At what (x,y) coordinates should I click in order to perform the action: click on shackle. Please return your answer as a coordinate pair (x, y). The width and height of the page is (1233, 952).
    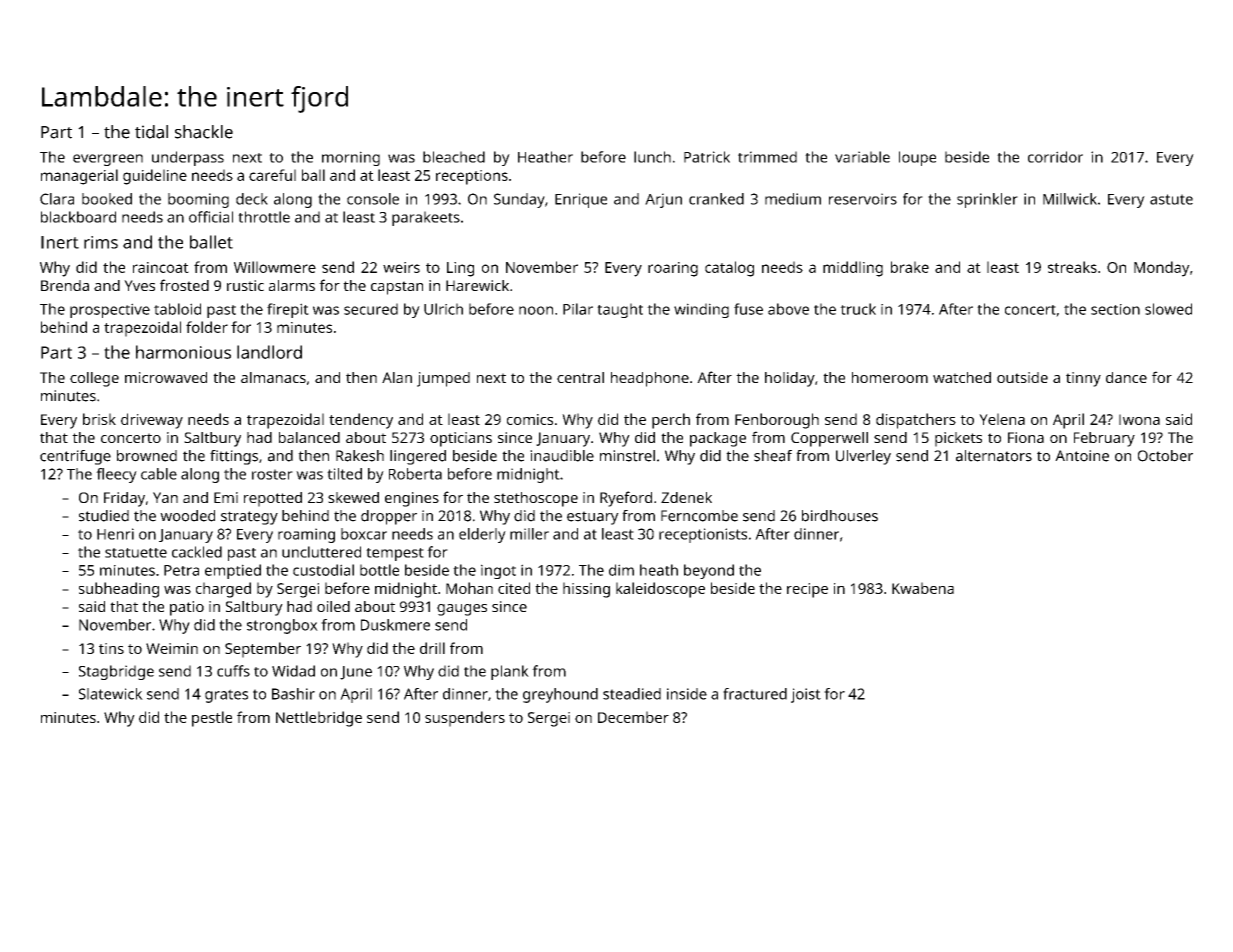
    Looking at the image, I should click on (204, 132).
